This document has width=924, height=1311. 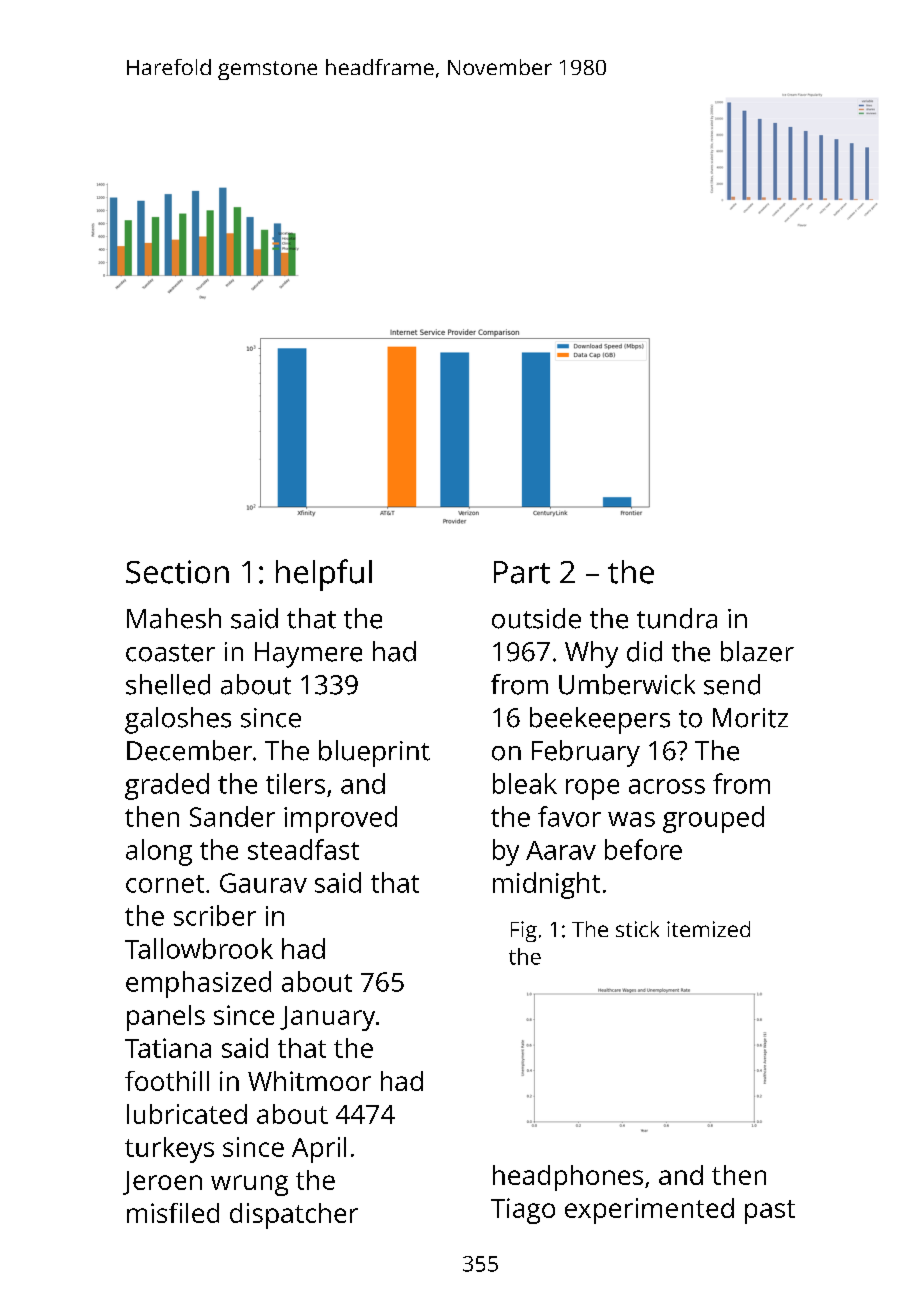 I want to click on beekeepers, so click(x=600, y=720).
